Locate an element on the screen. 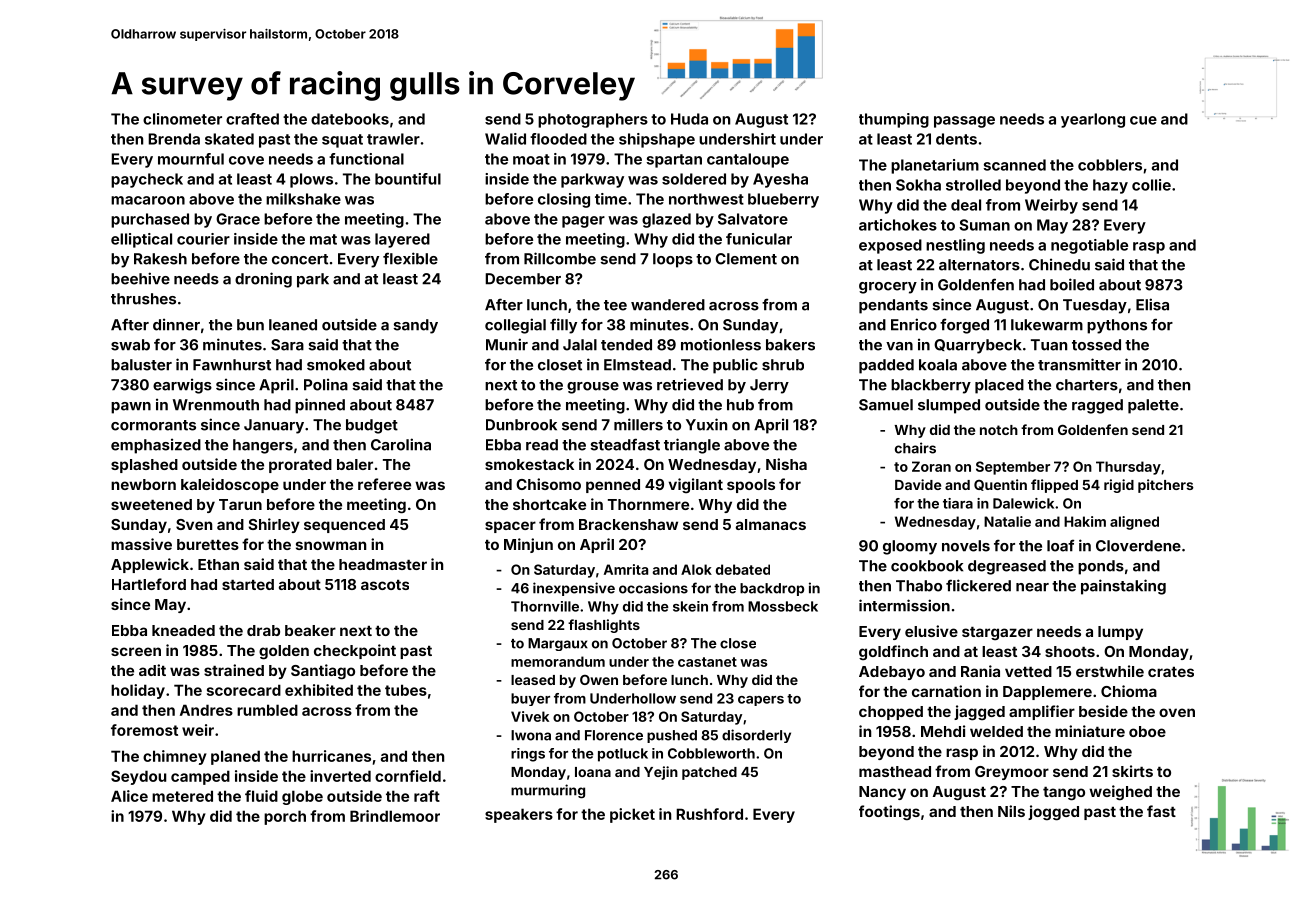 The height and width of the screenshot is (924, 1308). ragged is located at coordinates (1097, 406).
